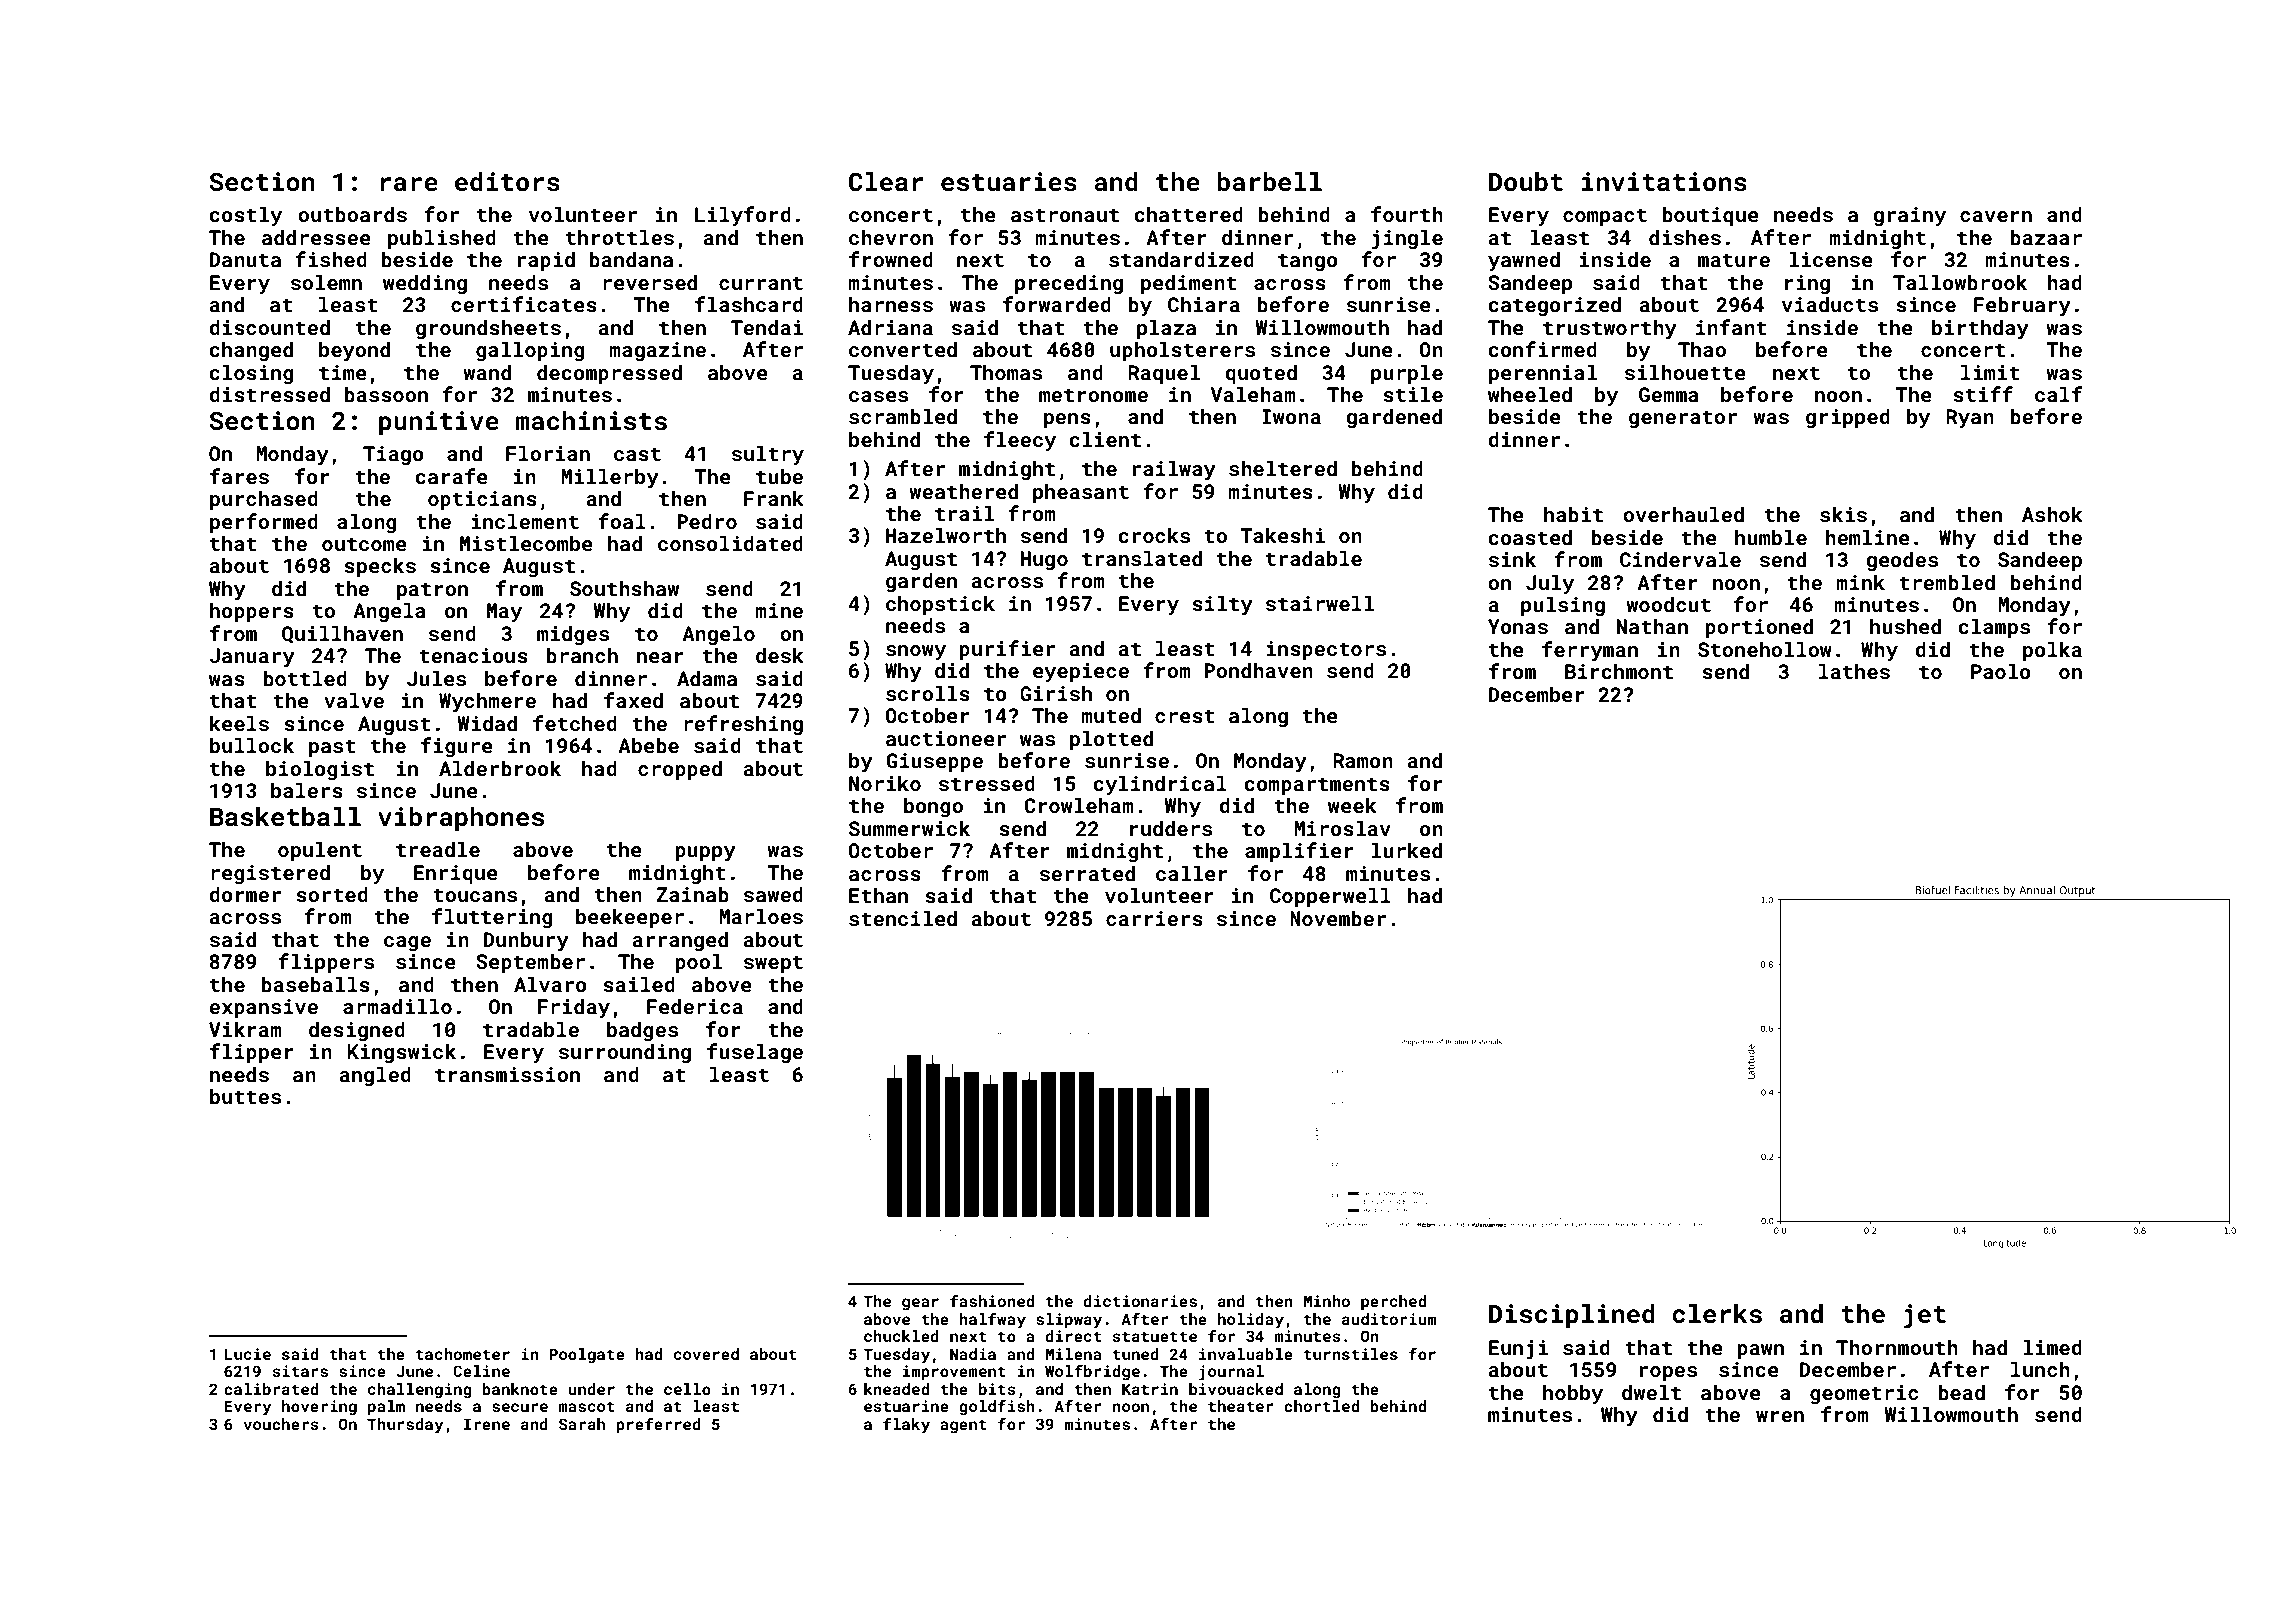  Describe the element at coordinates (920, 1304) in the image. I see `gear` at that location.
